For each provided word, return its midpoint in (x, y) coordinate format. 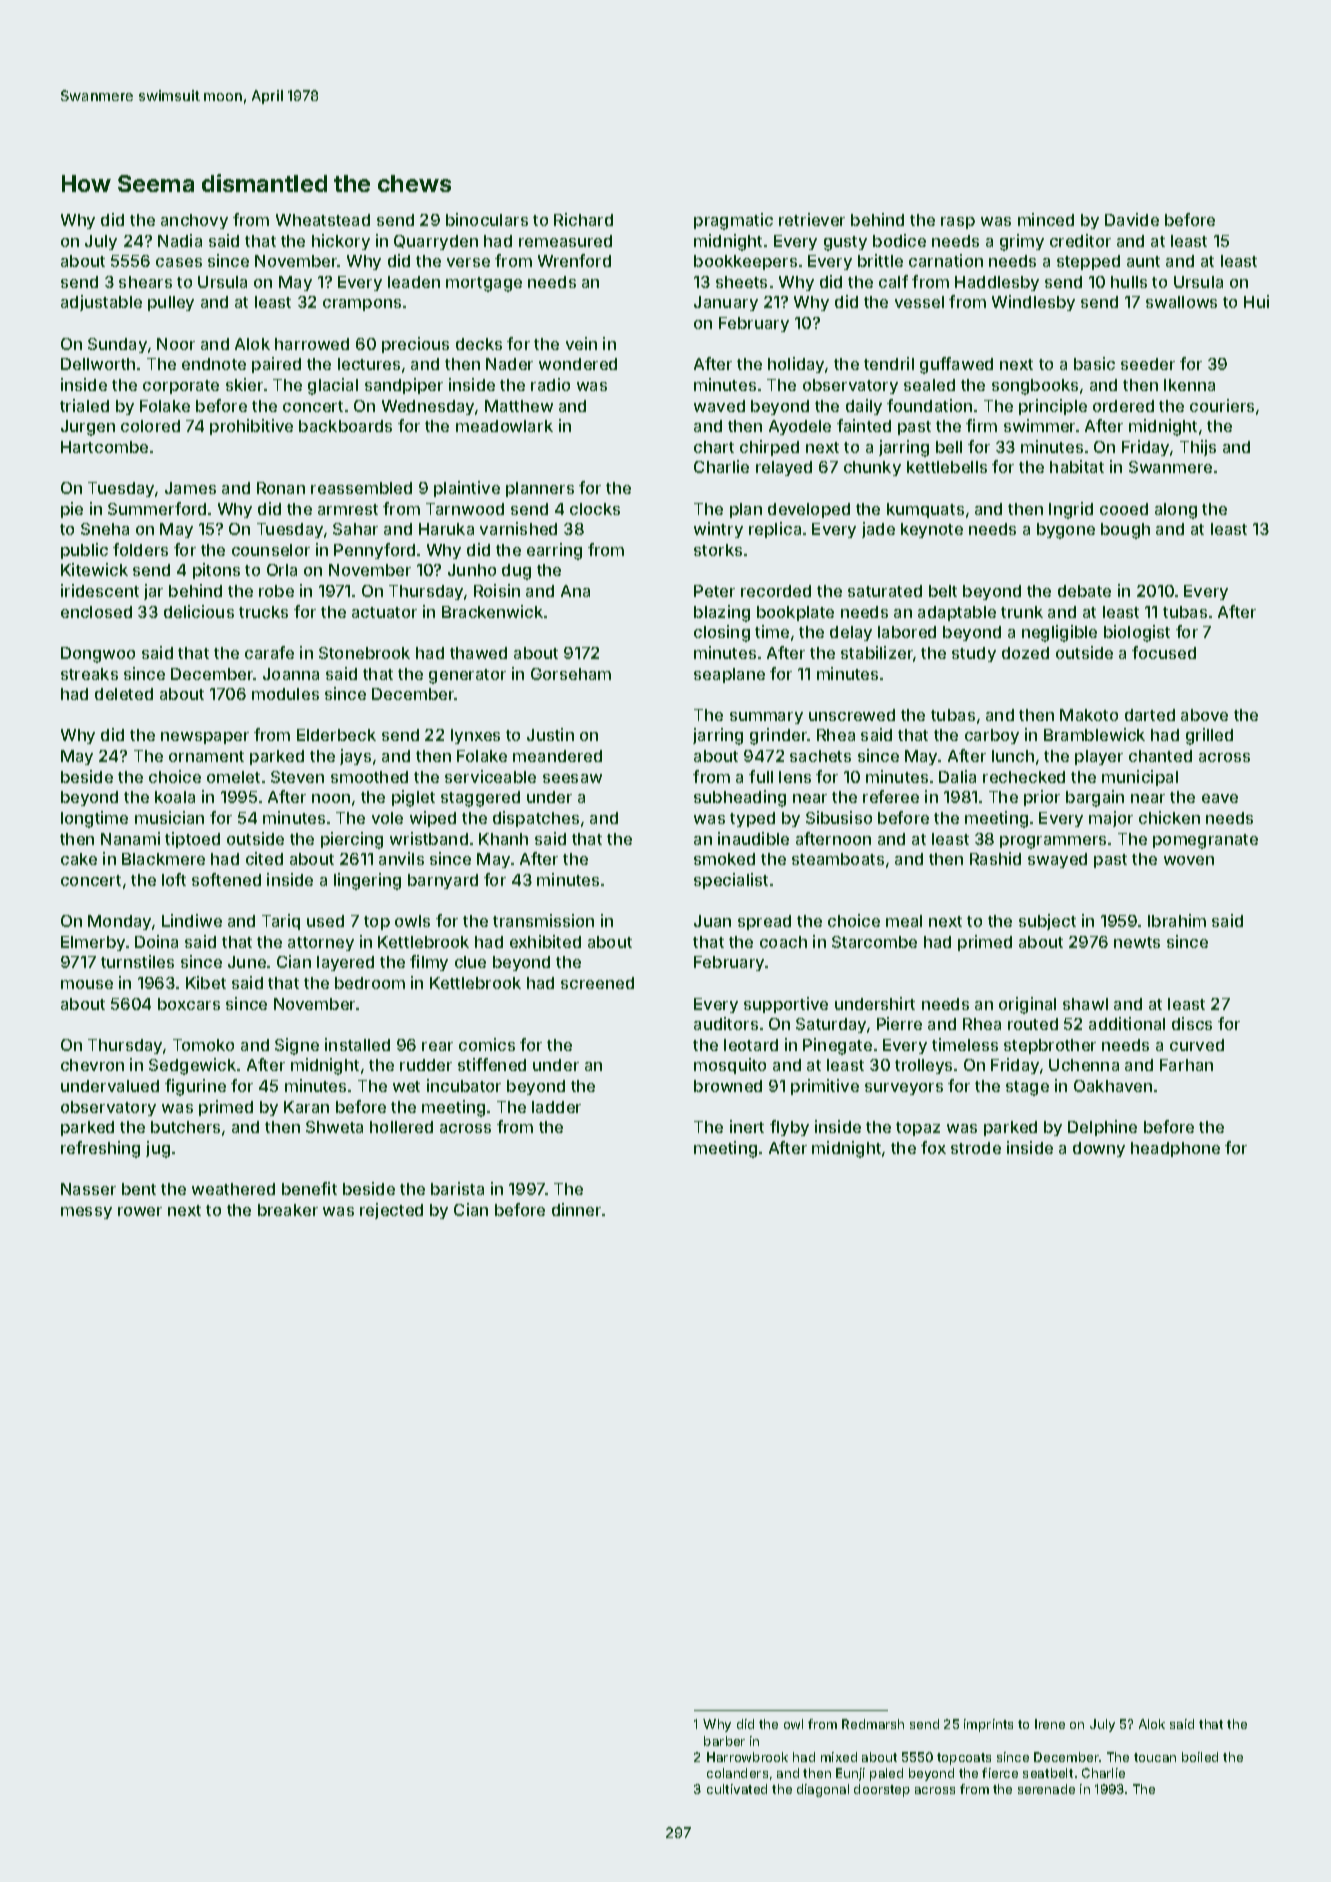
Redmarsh (873, 1724)
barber (724, 1741)
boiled (1200, 1757)
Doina (156, 941)
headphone (1175, 1149)
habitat (1077, 466)
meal (904, 921)
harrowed (312, 344)
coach (783, 942)
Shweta (334, 1127)
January (726, 303)
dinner (576, 1209)
